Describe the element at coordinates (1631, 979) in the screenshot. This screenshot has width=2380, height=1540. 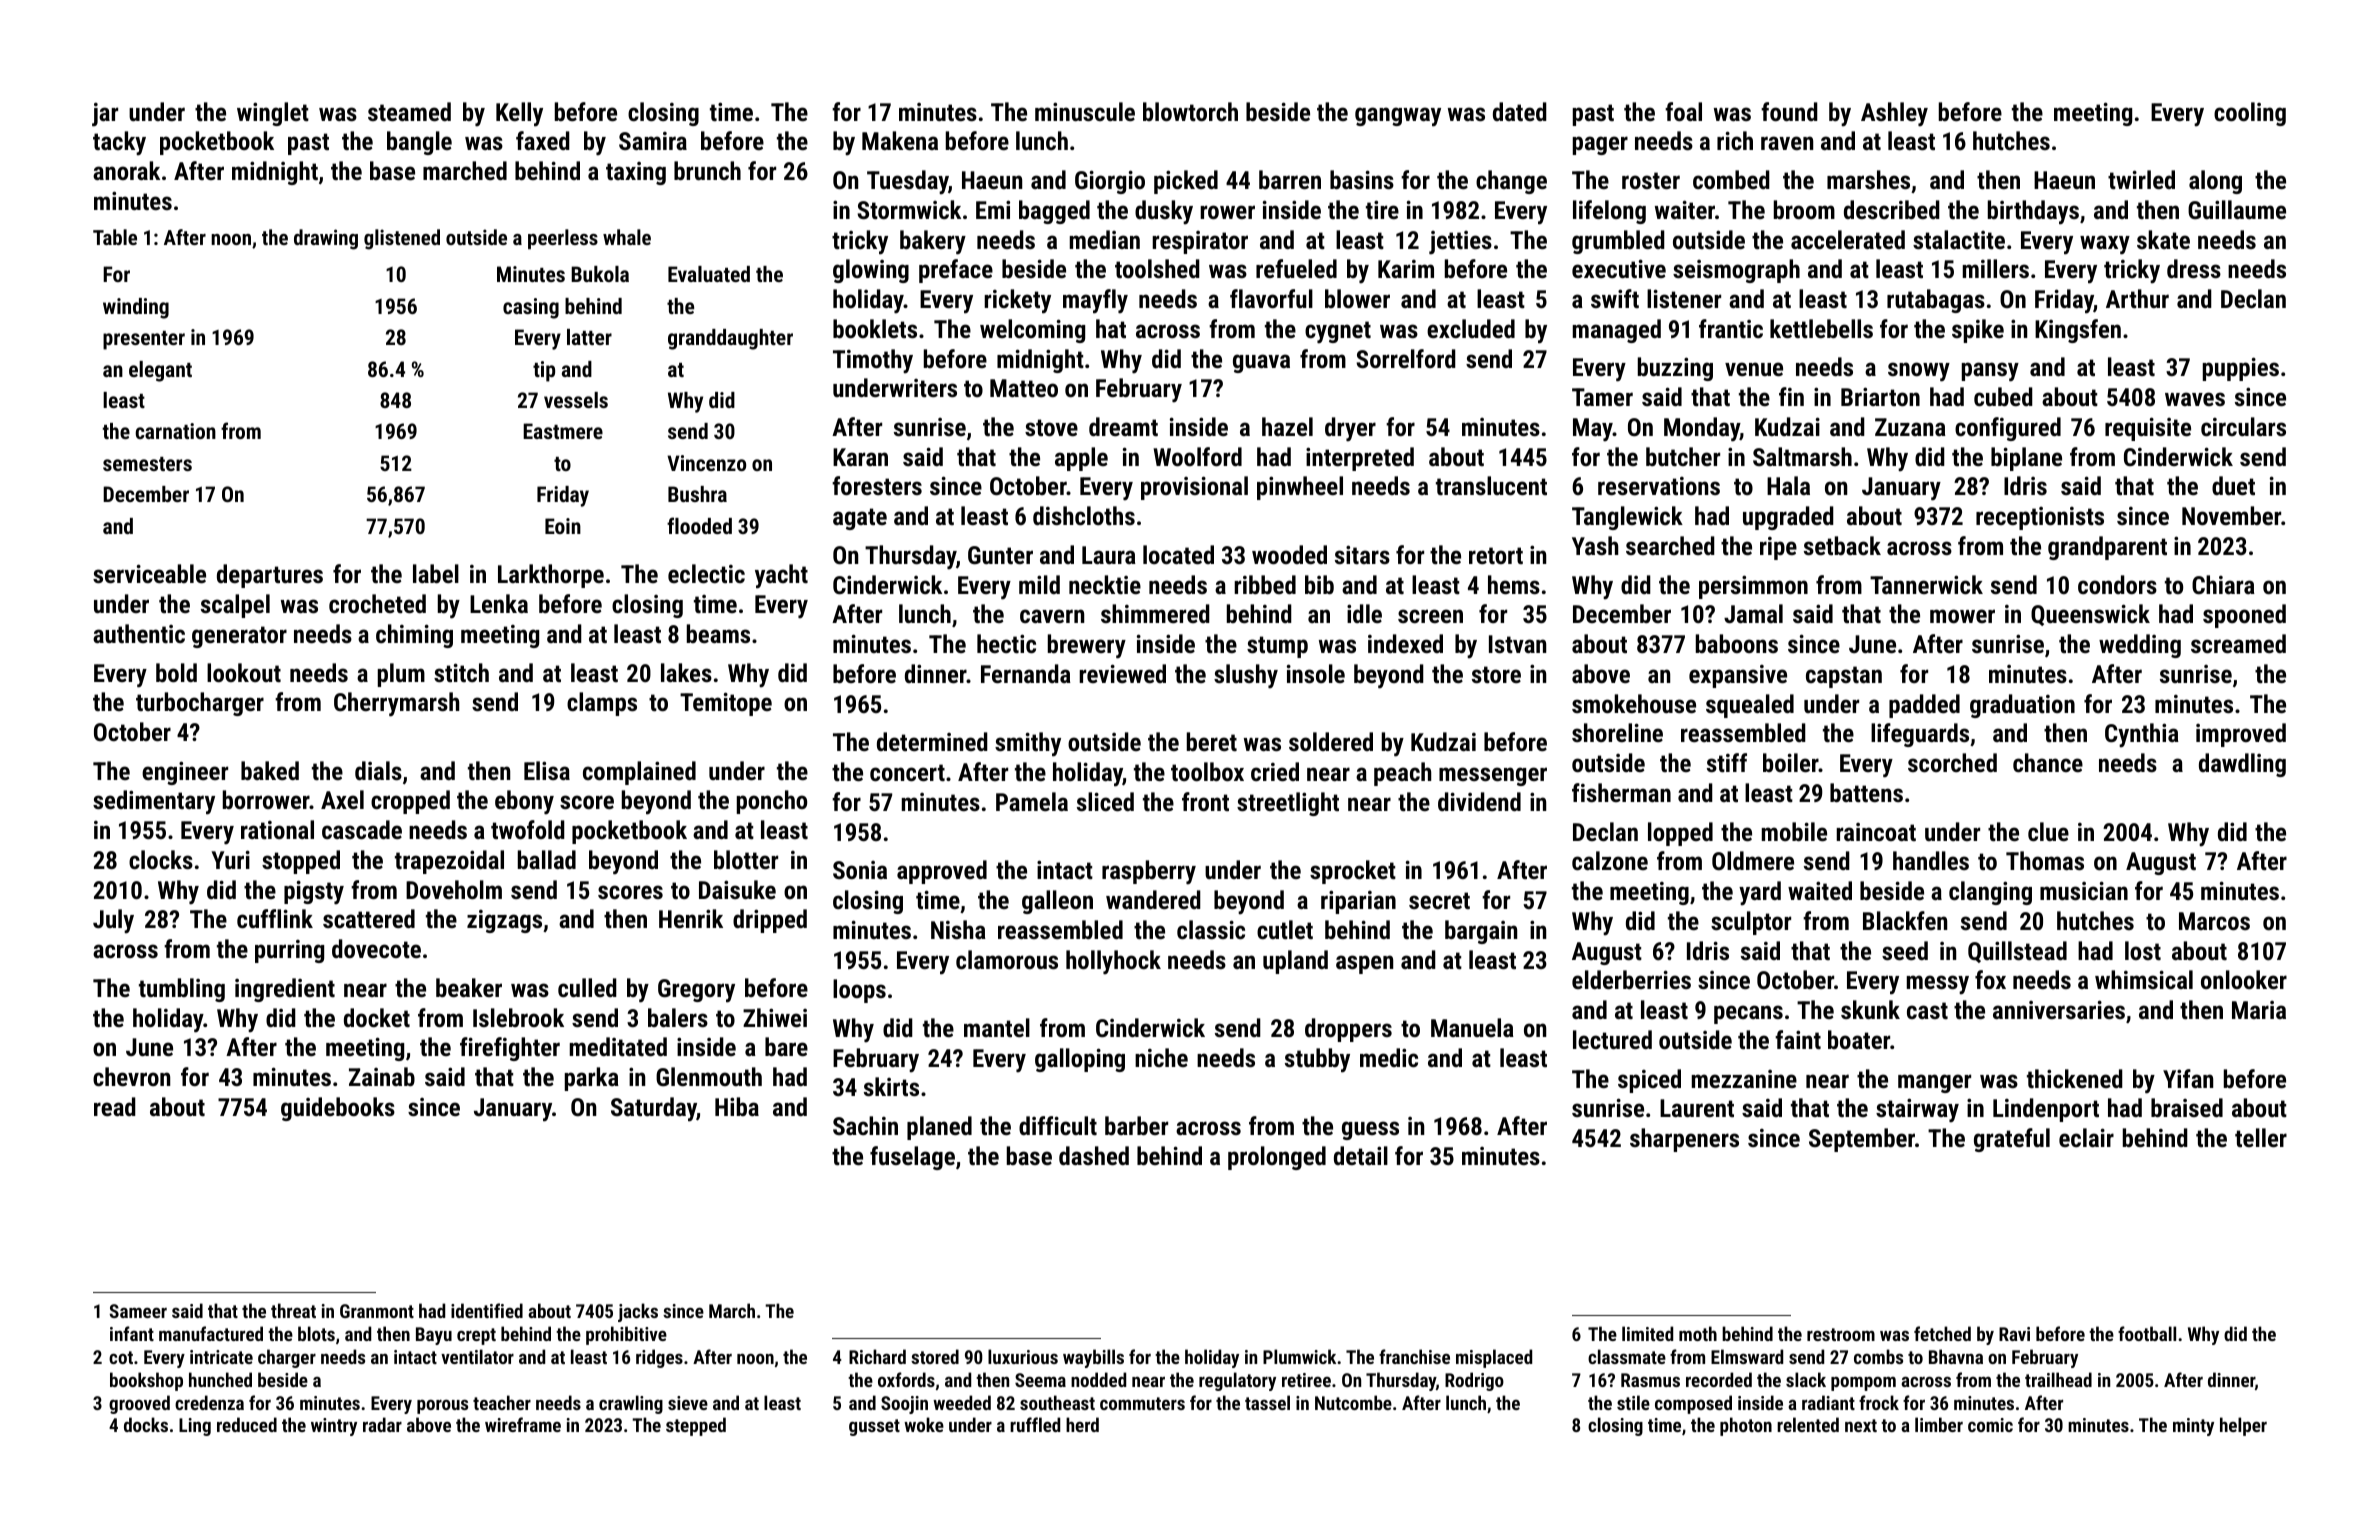
I see `elderberries` at that location.
